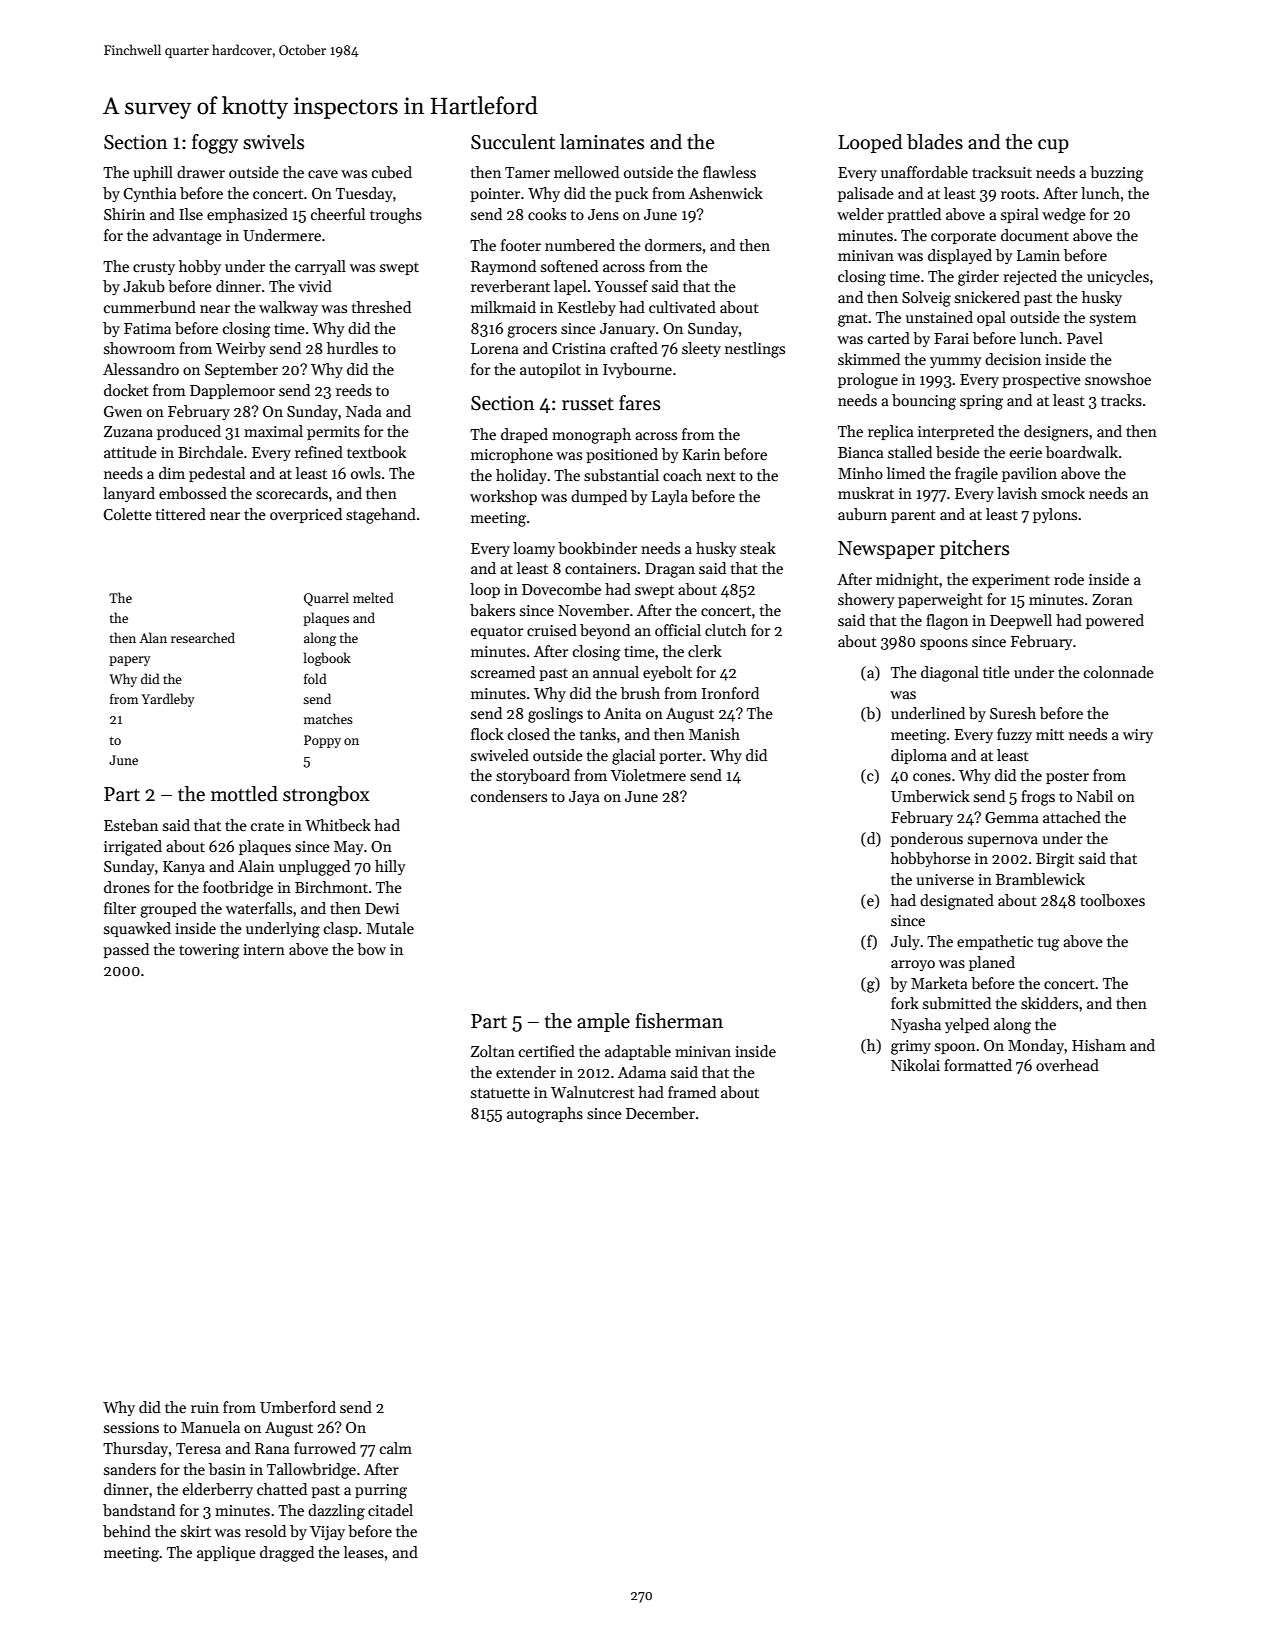 Image resolution: width=1261 pixels, height=1632 pixels. I want to click on rode, so click(1069, 579).
